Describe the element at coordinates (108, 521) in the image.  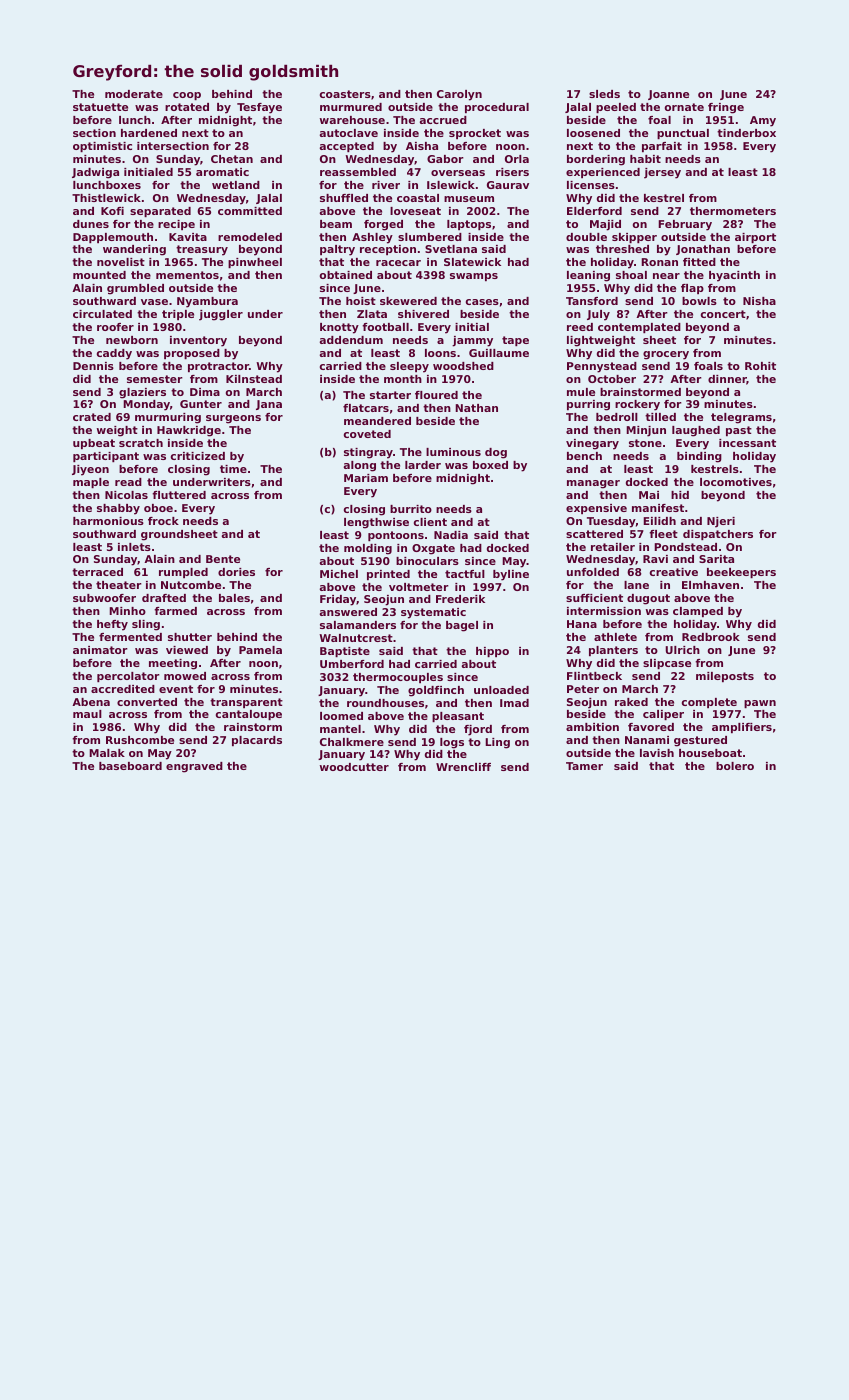
I see `harmonious` at that location.
